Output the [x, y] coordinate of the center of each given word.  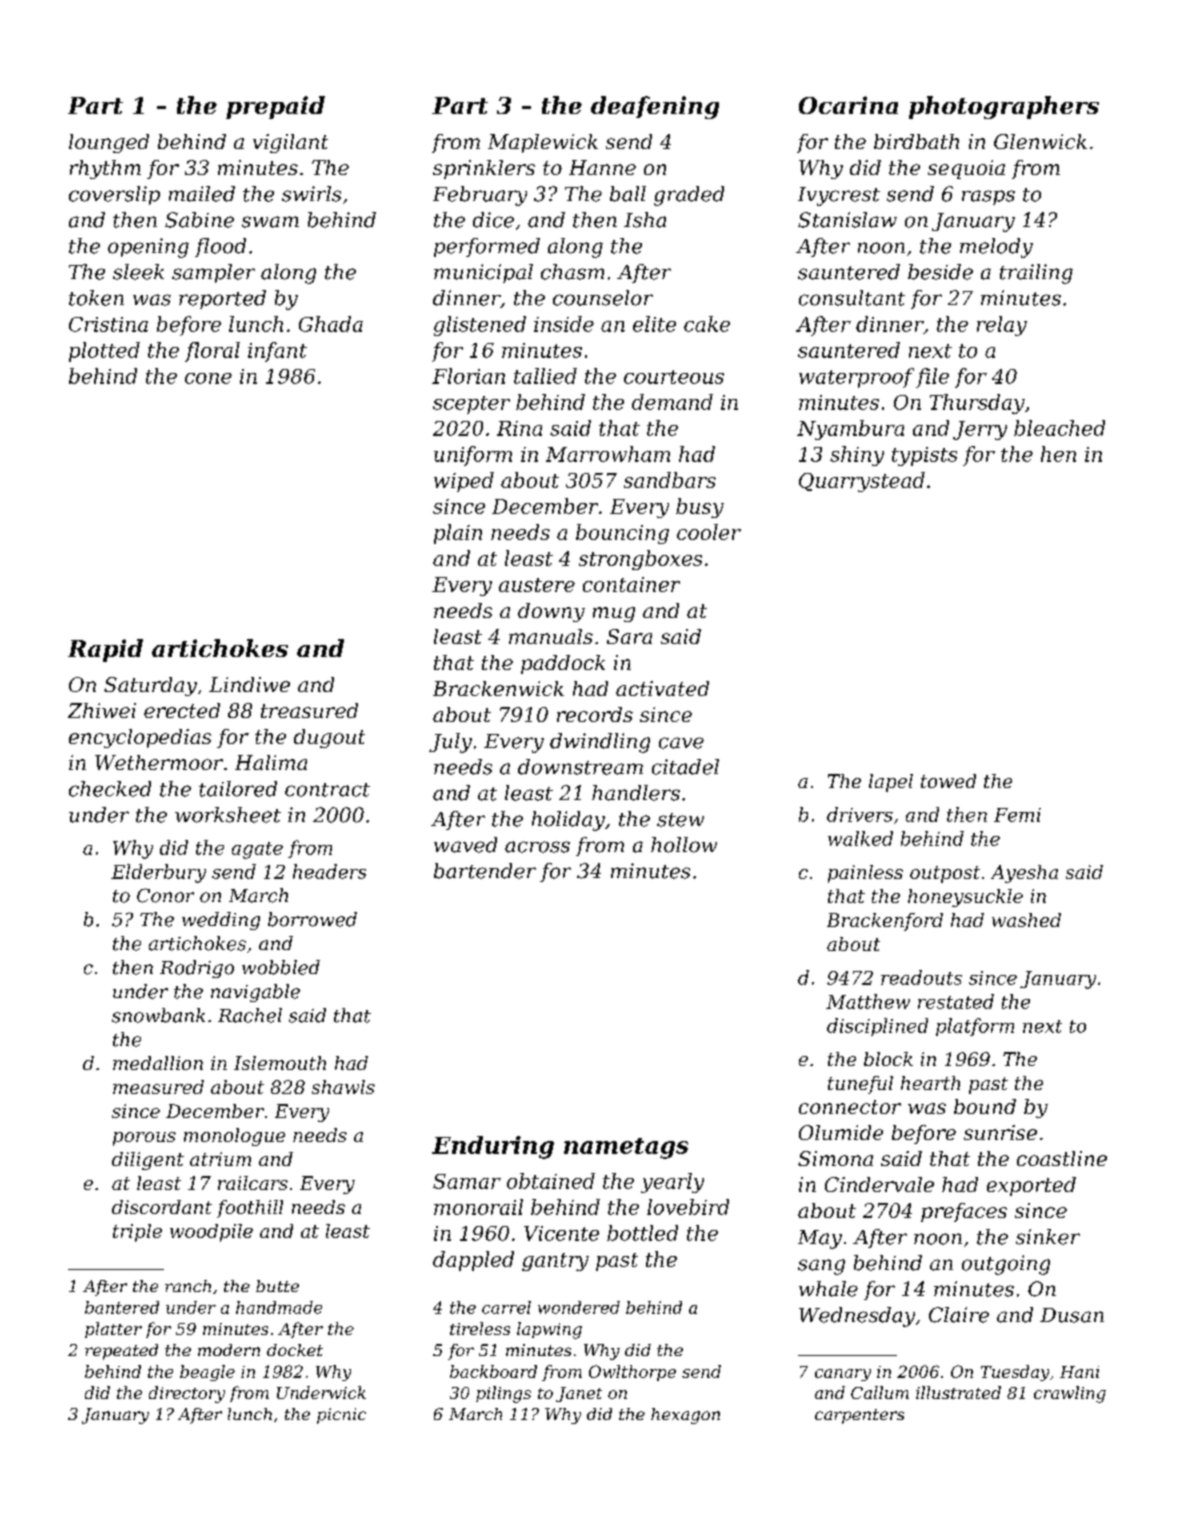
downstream [580, 767]
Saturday [150, 686]
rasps [988, 197]
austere [537, 585]
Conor [165, 895]
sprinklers [484, 169]
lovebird [688, 1207]
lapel [891, 783]
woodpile [211, 1233]
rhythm [105, 169]
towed [948, 781]
